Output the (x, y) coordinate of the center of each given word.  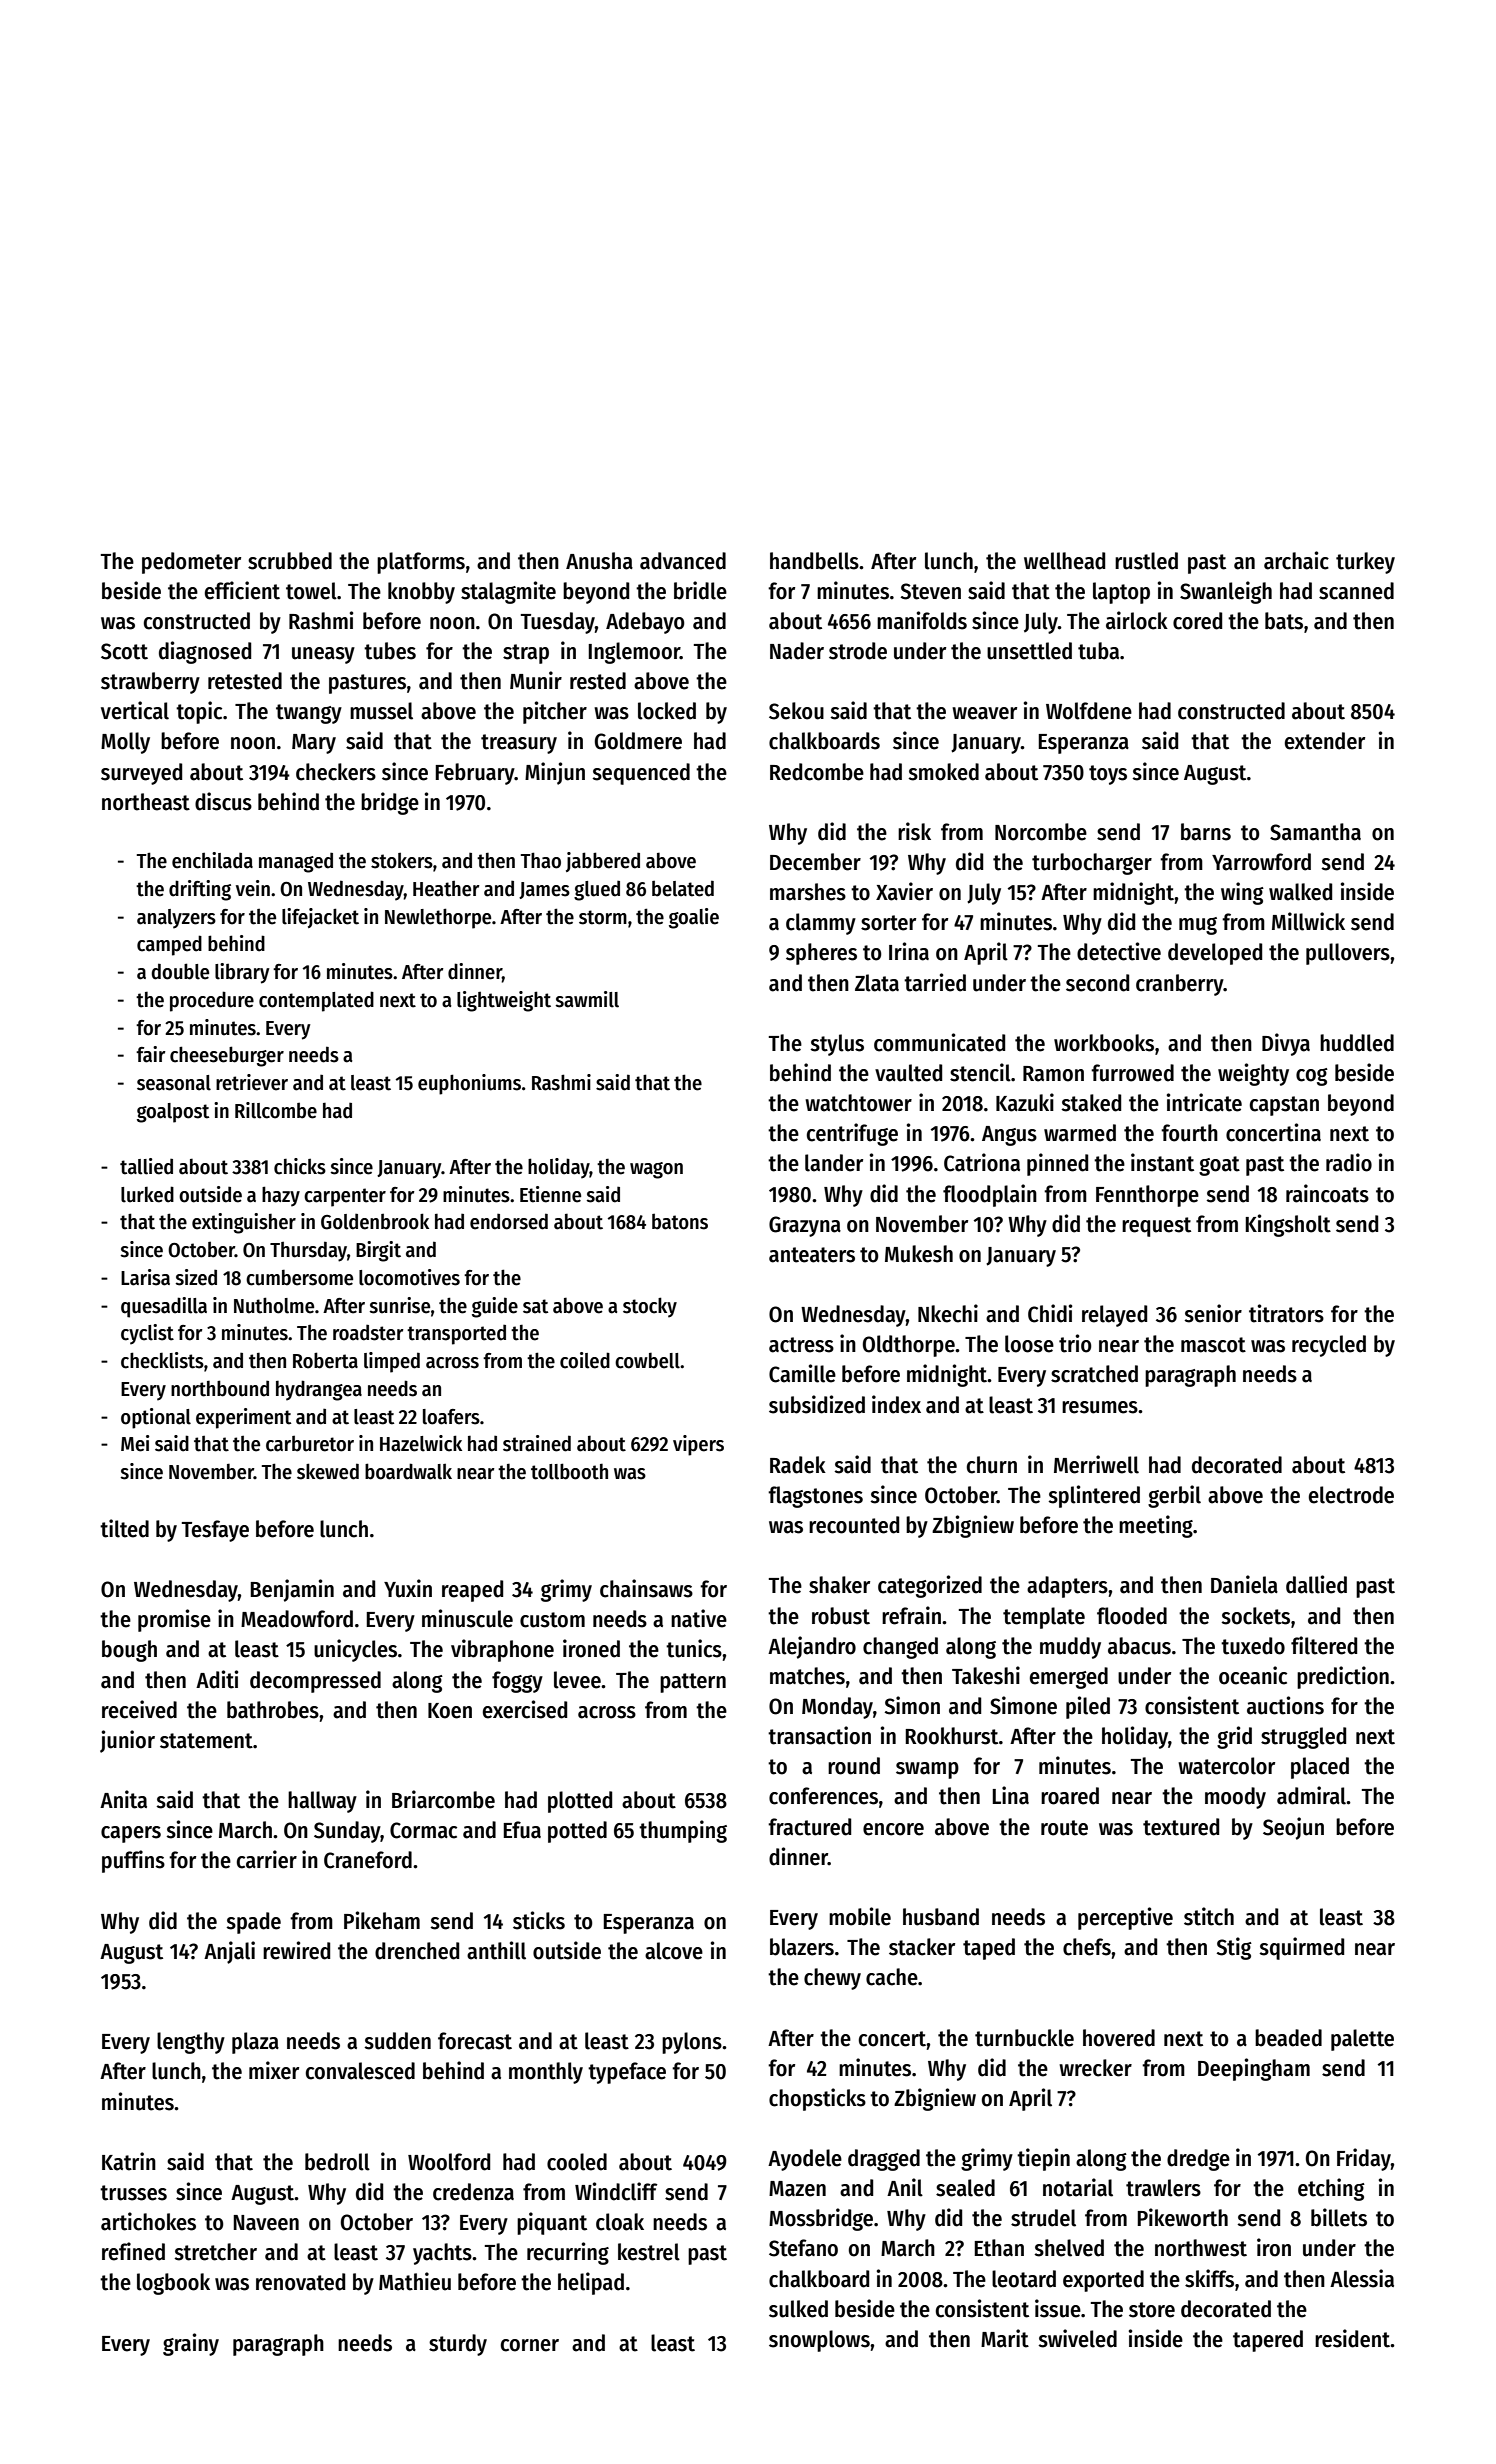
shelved (1069, 2248)
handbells (814, 561)
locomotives (409, 1277)
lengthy (191, 2043)
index (896, 1404)
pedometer (191, 563)
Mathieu (415, 2281)
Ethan (999, 2248)
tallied (146, 1166)
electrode (1351, 1495)
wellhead (1064, 561)
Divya (1286, 1044)
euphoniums (469, 1084)
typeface (627, 2073)
